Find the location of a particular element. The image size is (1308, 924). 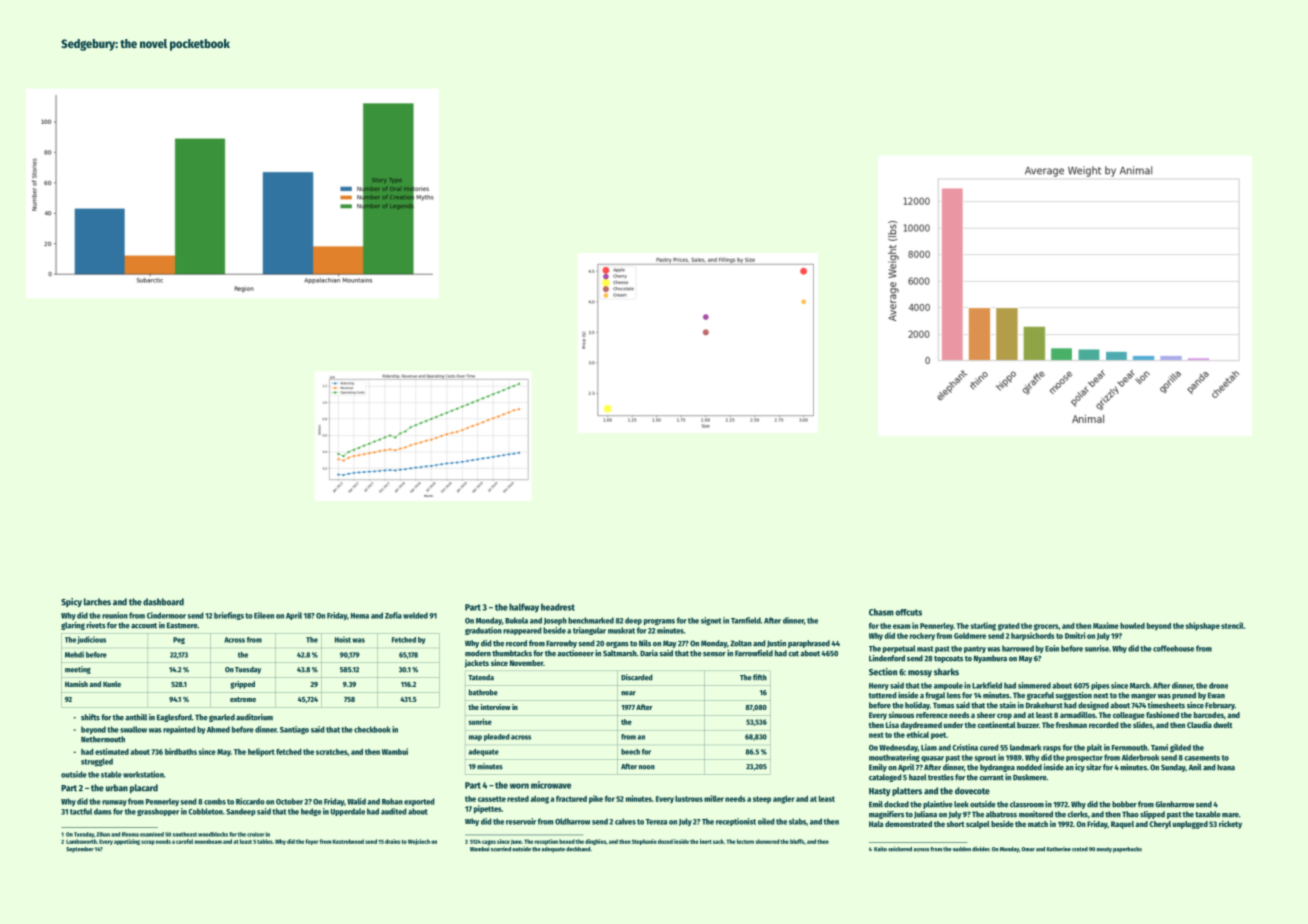

Ivana is located at coordinates (1226, 767).
